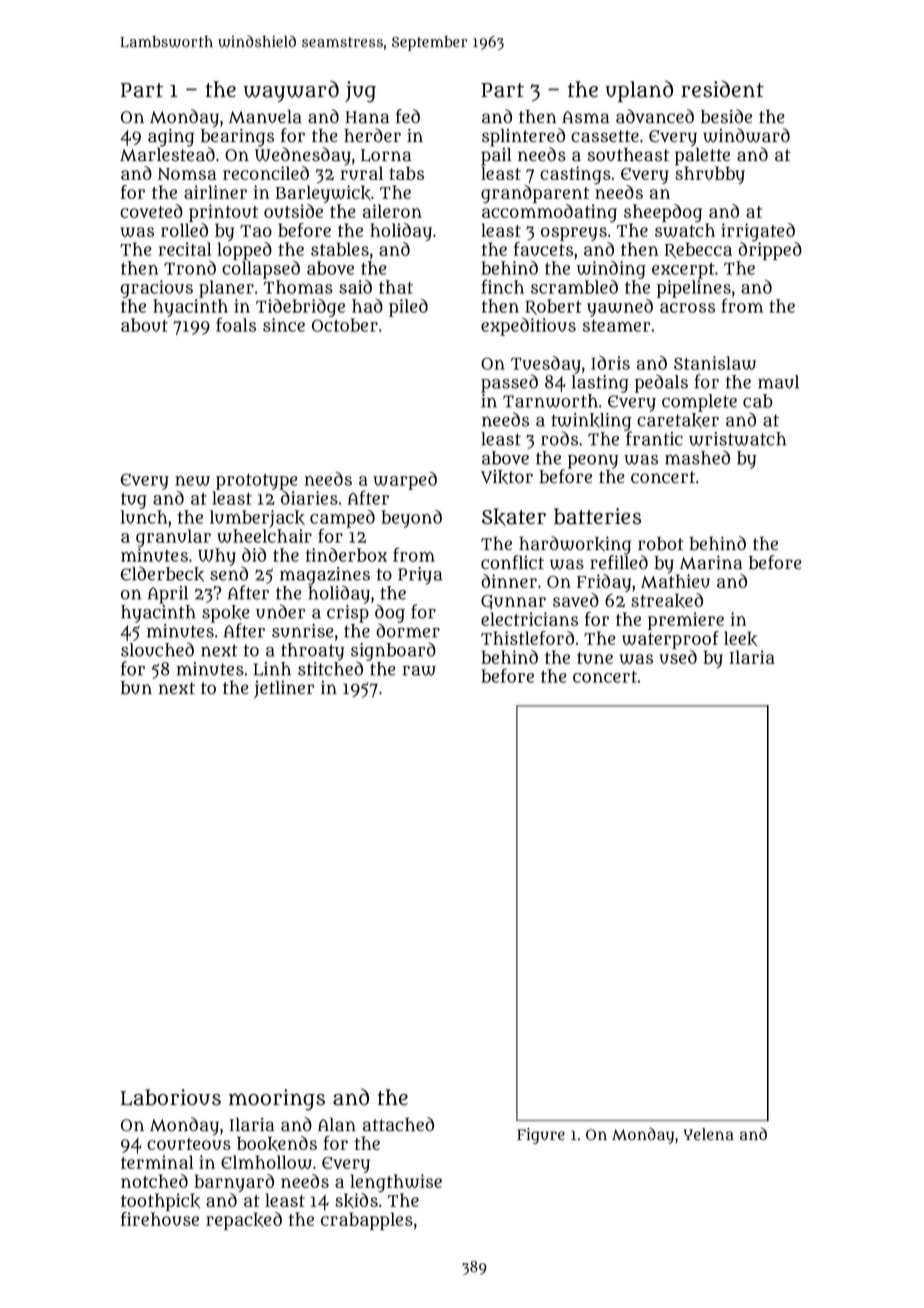  What do you see at coordinates (257, 482) in the screenshot?
I see `prototype` at bounding box center [257, 482].
